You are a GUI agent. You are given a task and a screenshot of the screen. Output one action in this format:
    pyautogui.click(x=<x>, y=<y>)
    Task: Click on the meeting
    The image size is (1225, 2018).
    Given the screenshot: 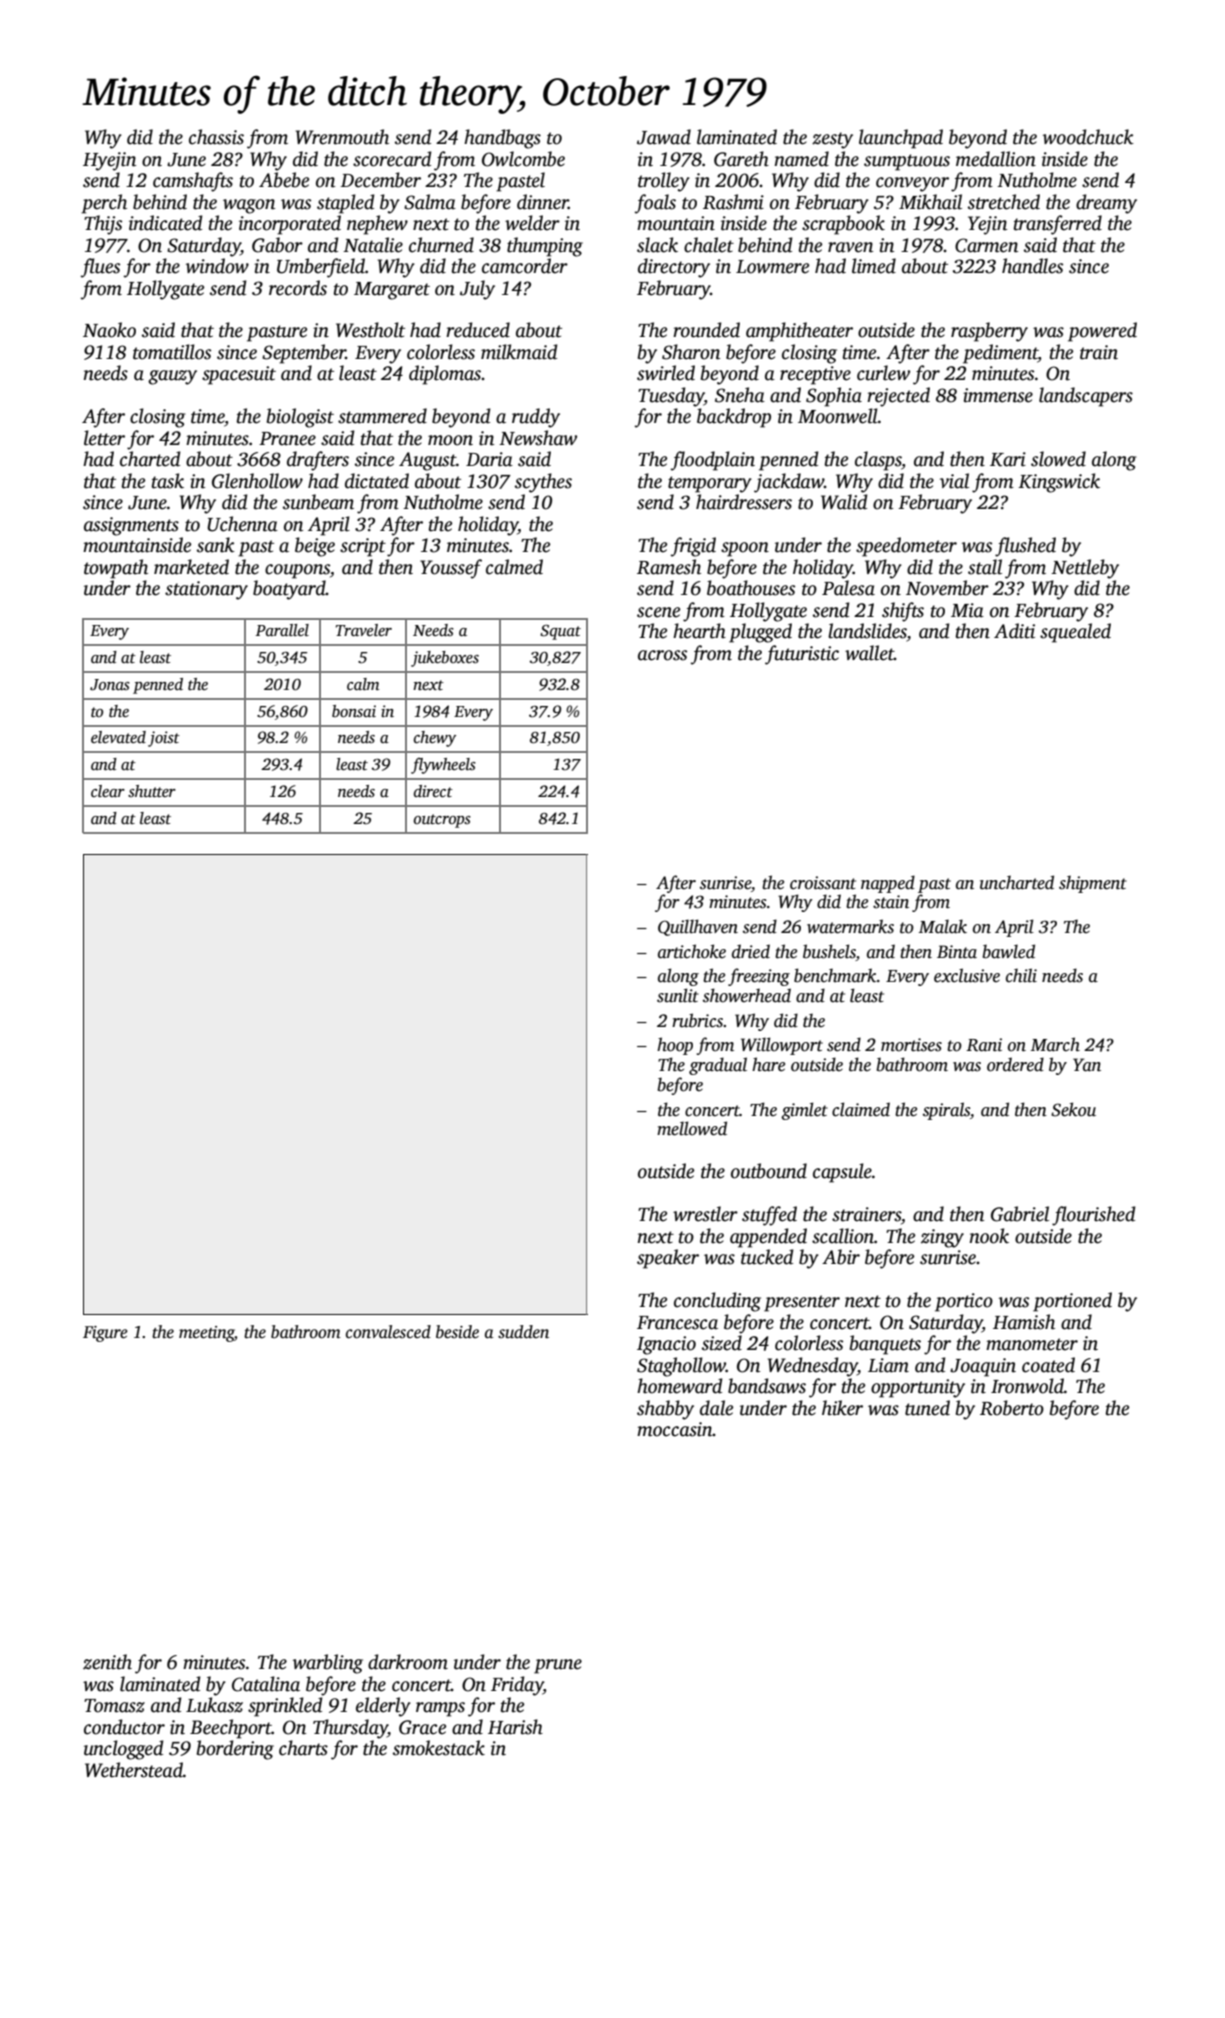 What is the action you would take?
    pyautogui.click(x=206, y=1334)
